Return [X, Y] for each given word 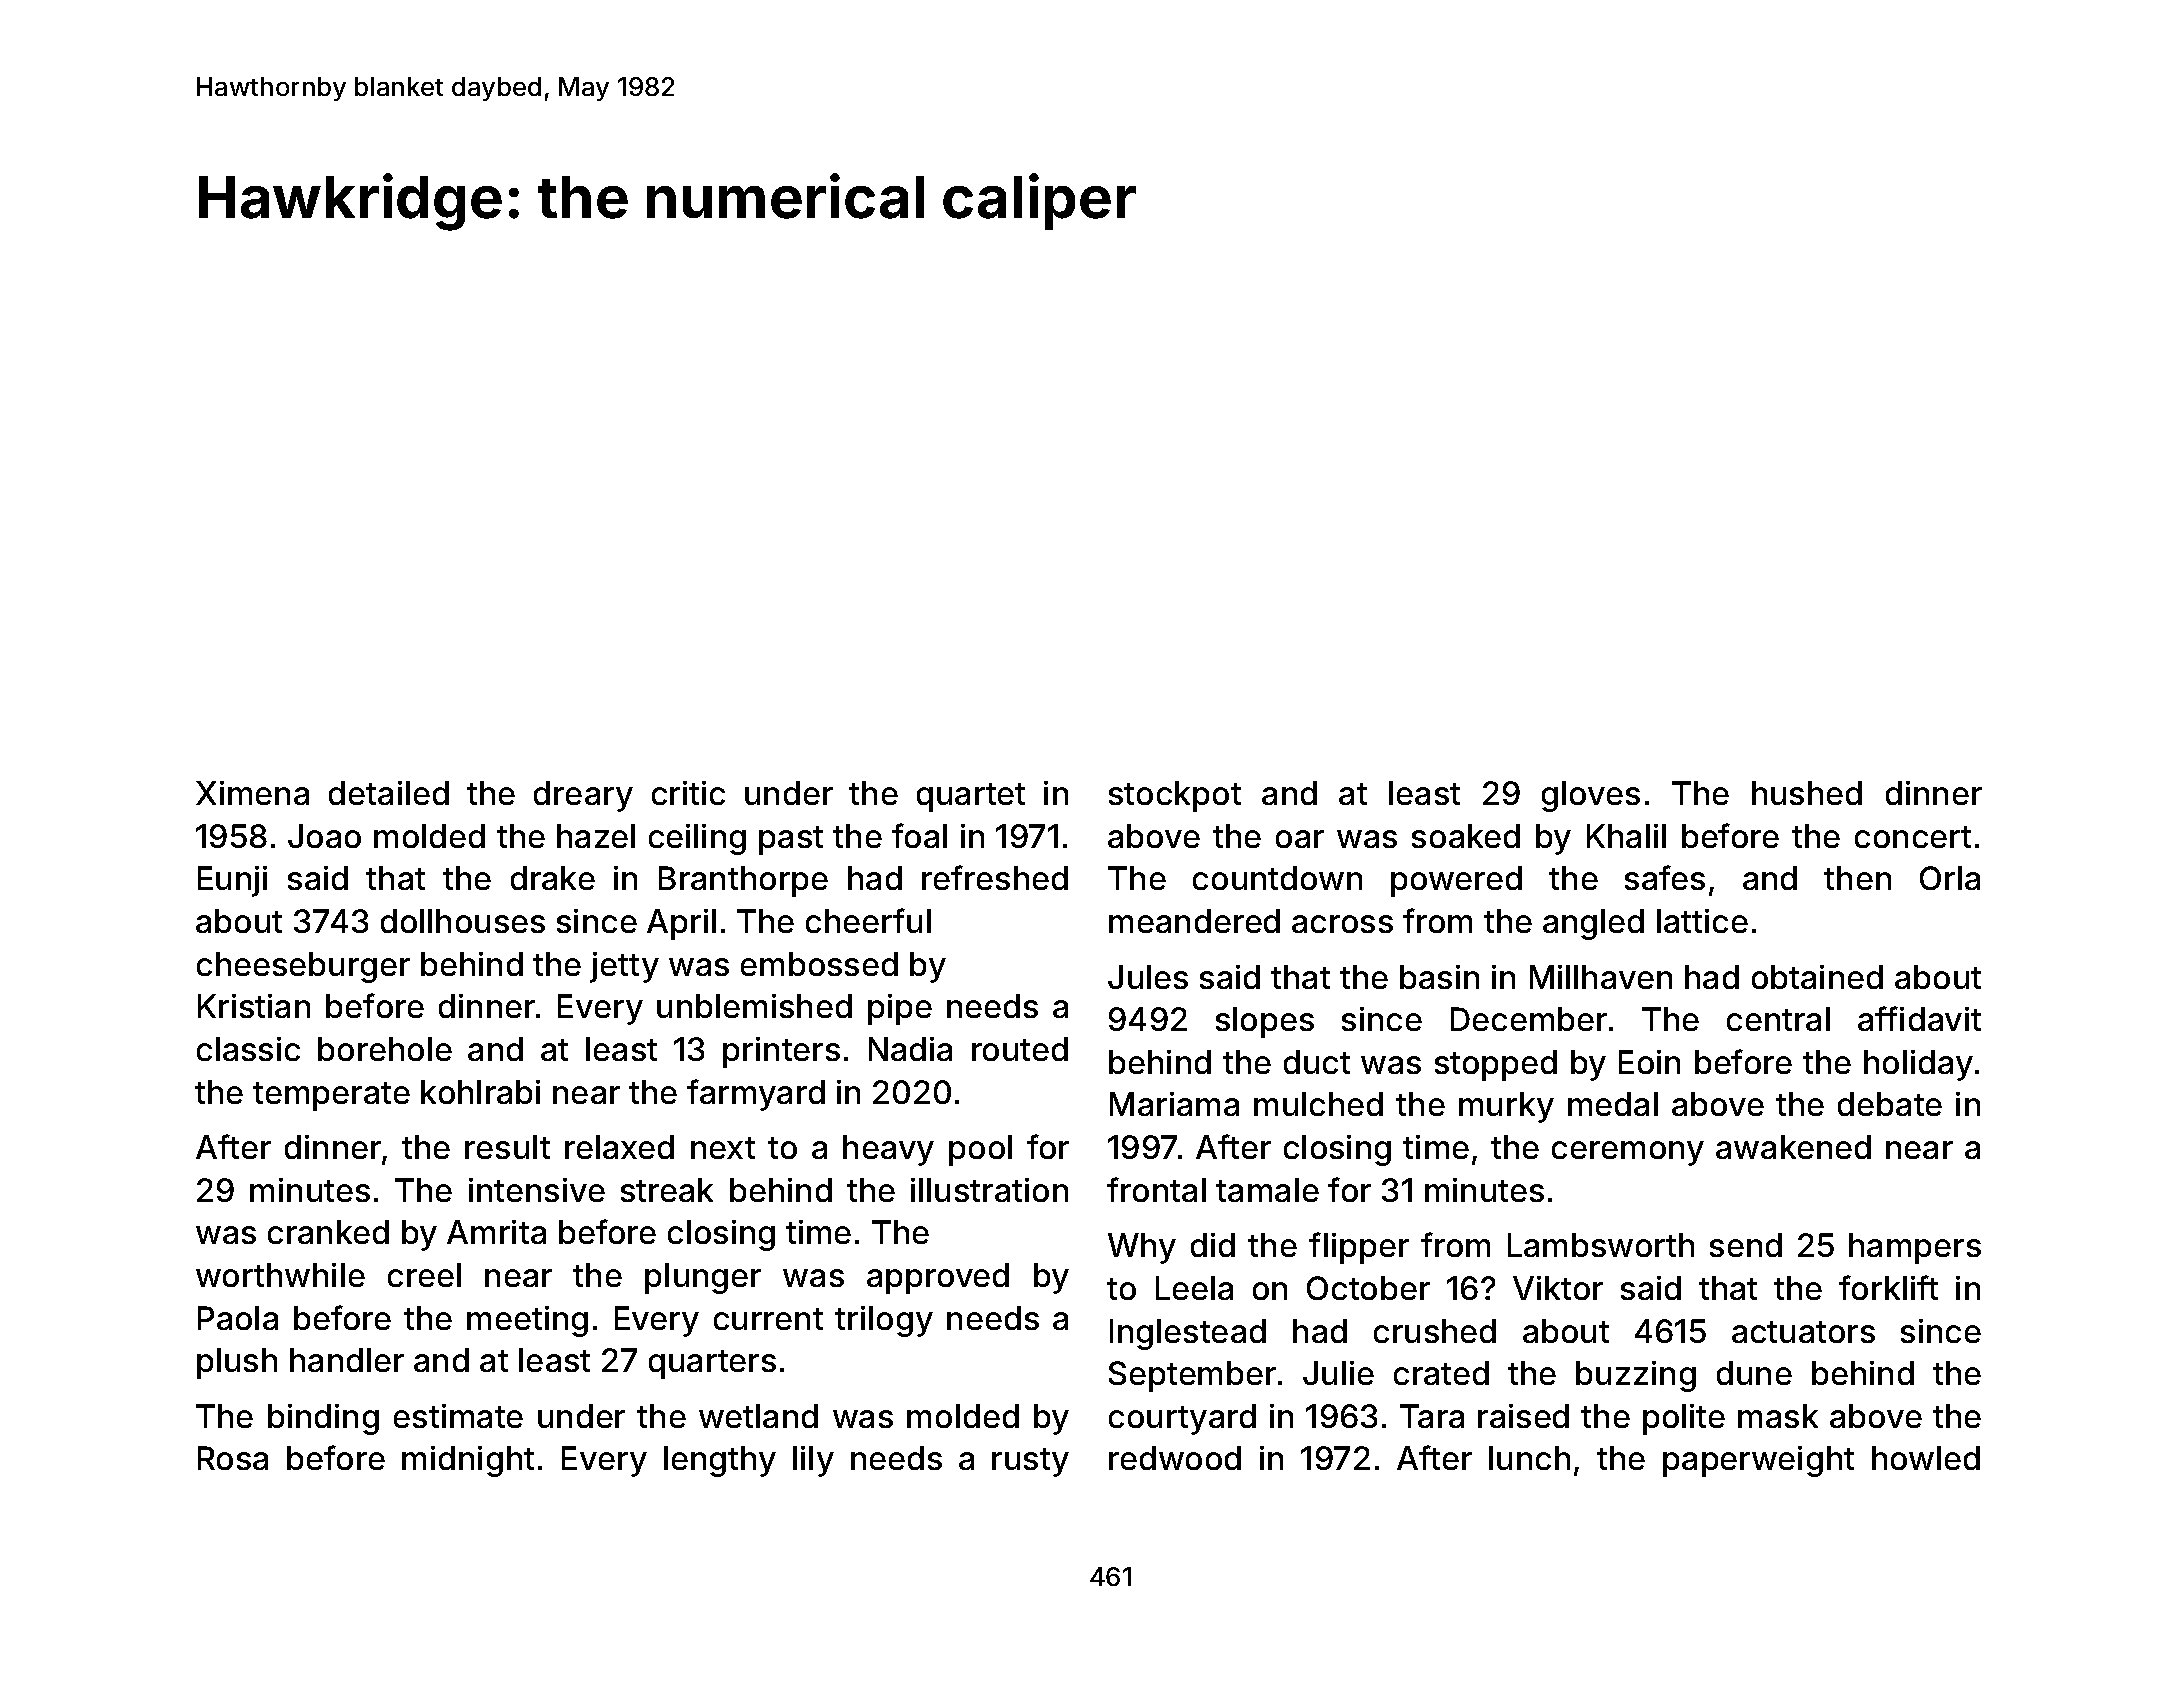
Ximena [252, 793]
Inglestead [1188, 1334]
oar [1300, 839]
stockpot [1175, 796]
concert [1913, 837]
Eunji [232, 881]
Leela [1194, 1288]
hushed [1807, 793]
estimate [458, 1416]
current [768, 1319]
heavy [888, 1150]
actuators [1803, 1332]
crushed [1435, 1331]
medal [1613, 1104]
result [507, 1147]
